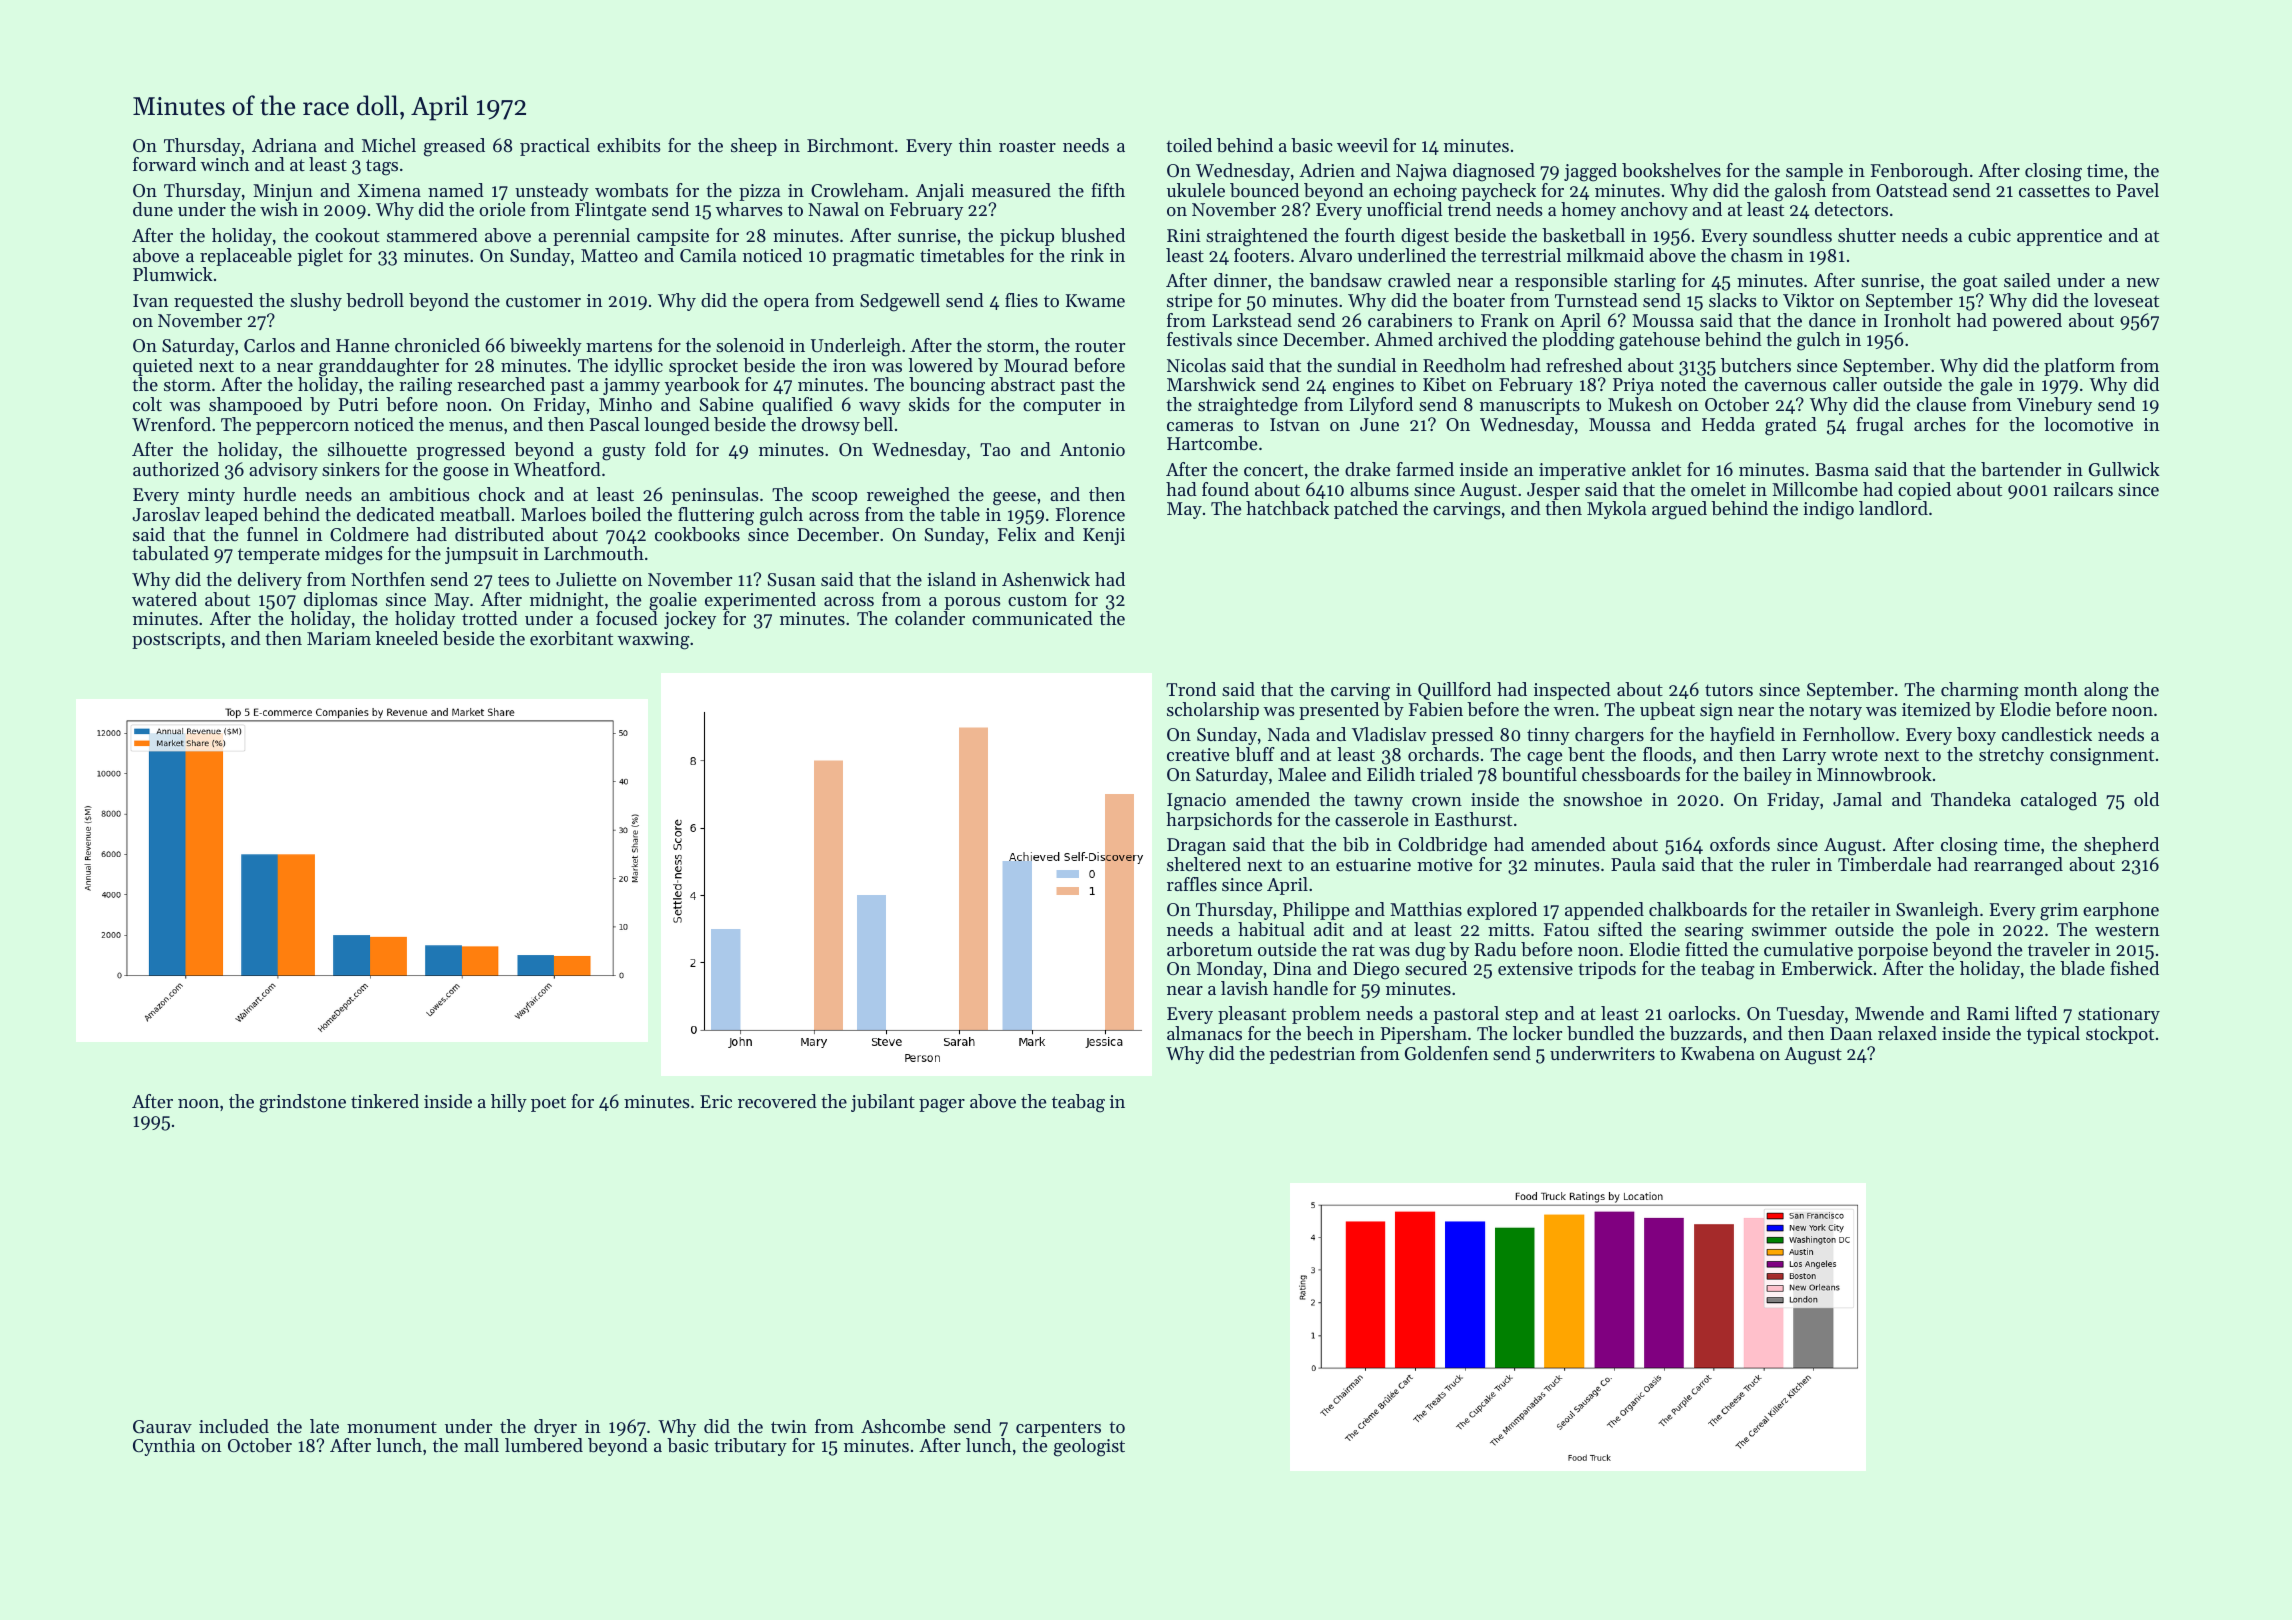 Image resolution: width=2292 pixels, height=1620 pixels. Describe the element at coordinates (2018, 866) in the image. I see `rearranged` at that location.
